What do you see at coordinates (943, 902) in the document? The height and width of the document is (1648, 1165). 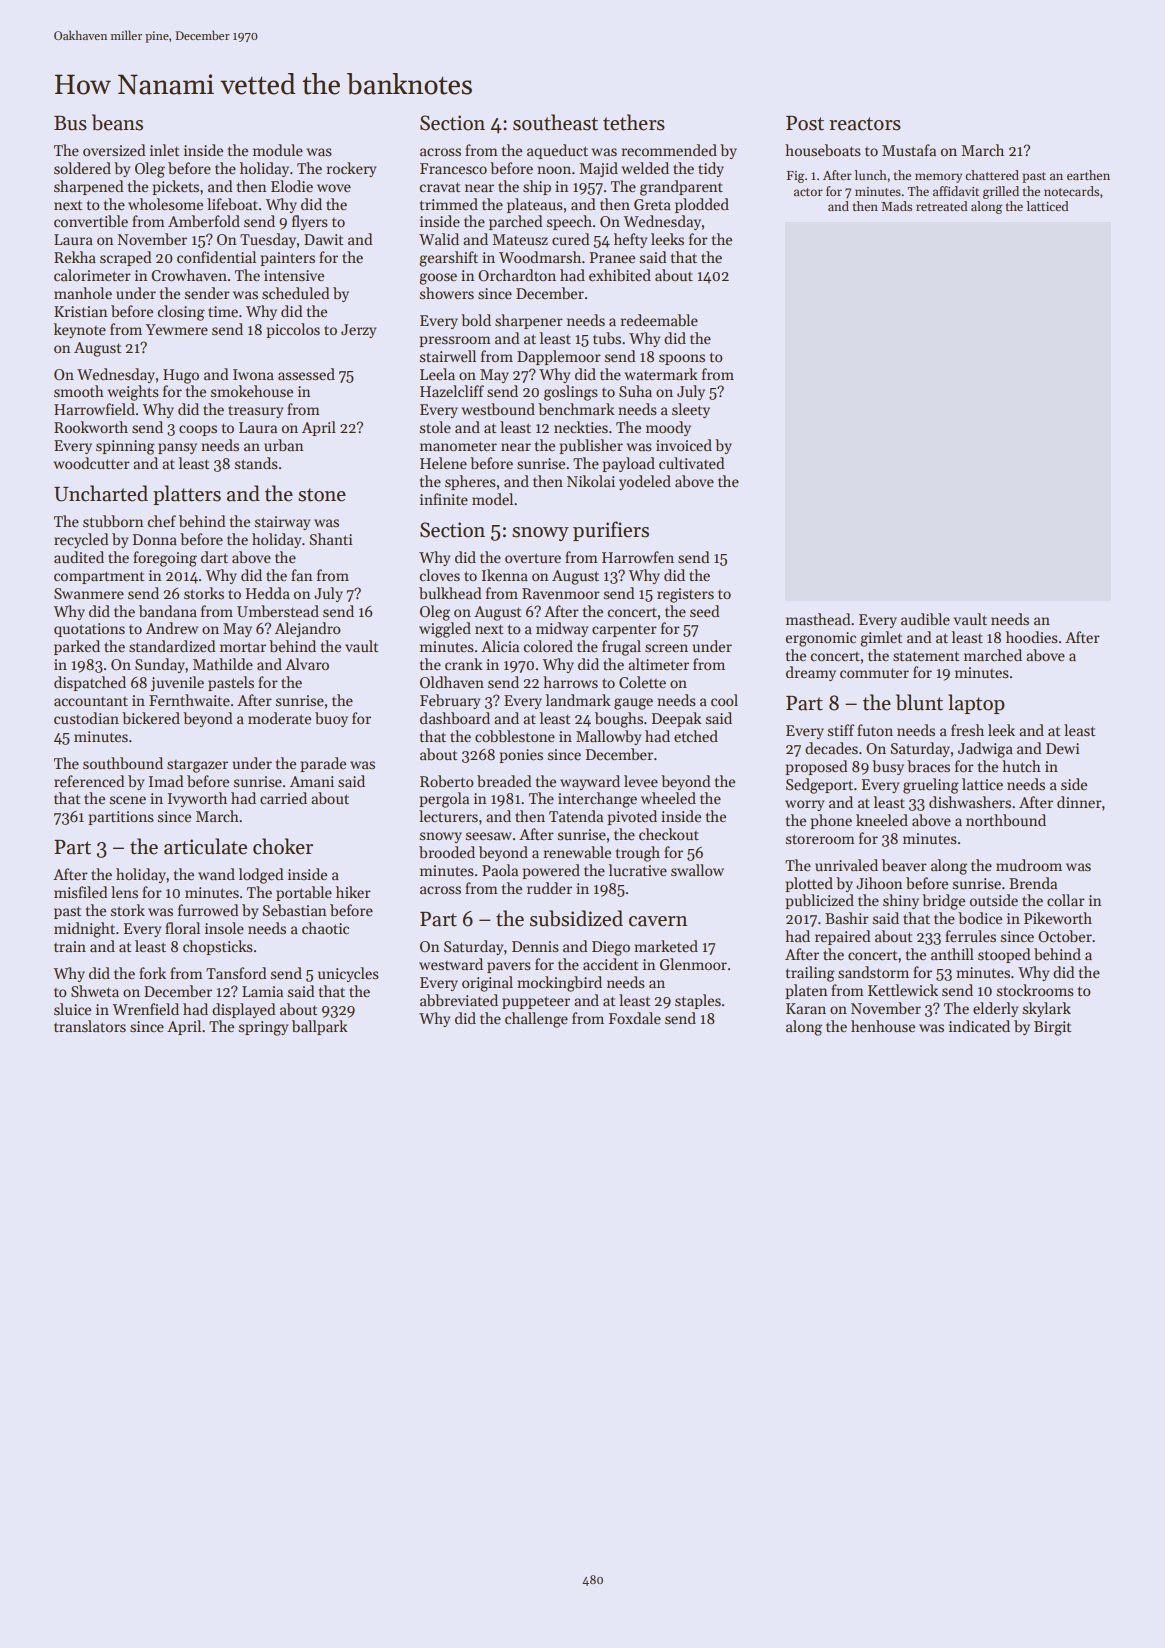 I see `bridge` at bounding box center [943, 902].
